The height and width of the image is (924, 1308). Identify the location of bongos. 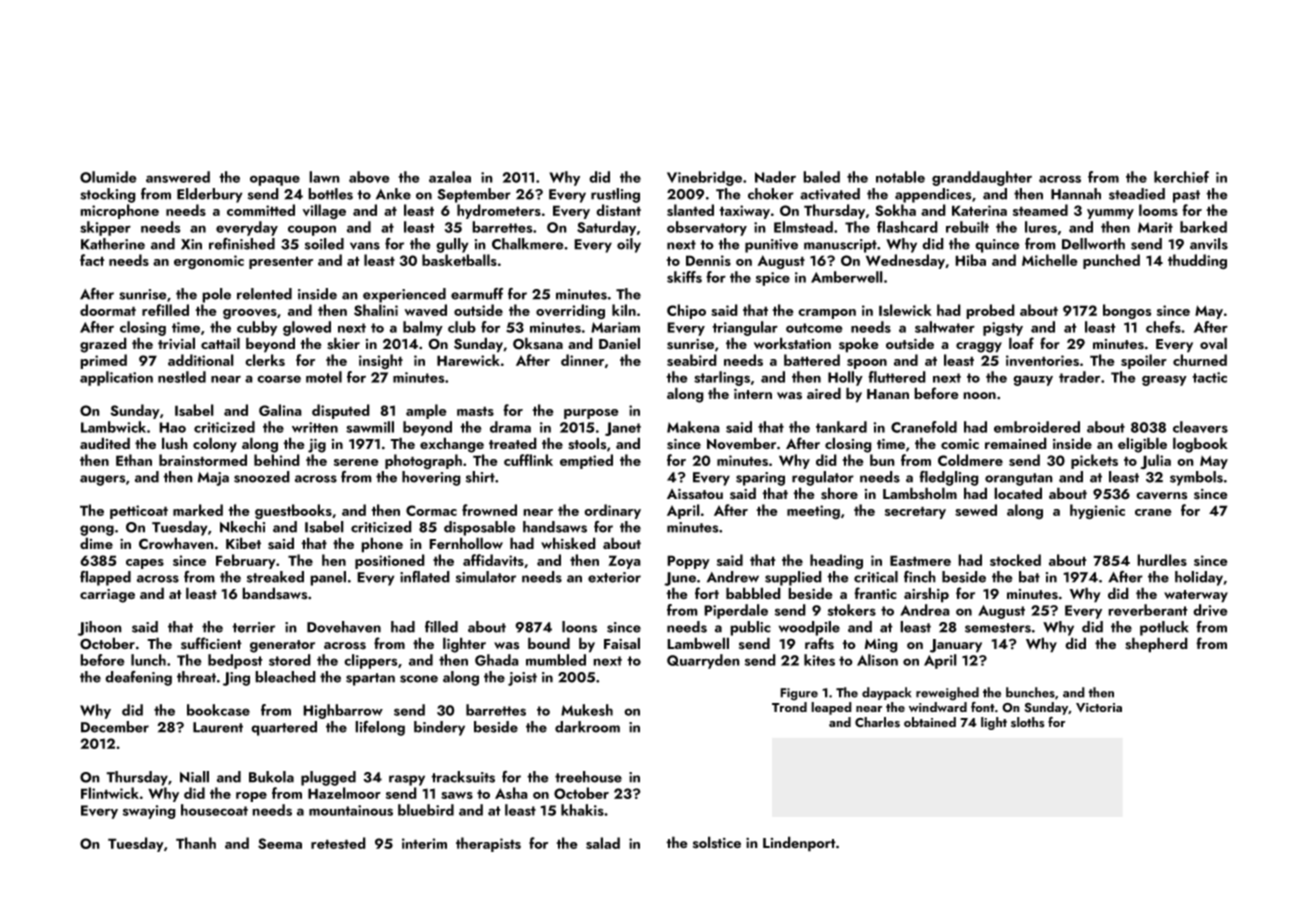
(1127, 311).
